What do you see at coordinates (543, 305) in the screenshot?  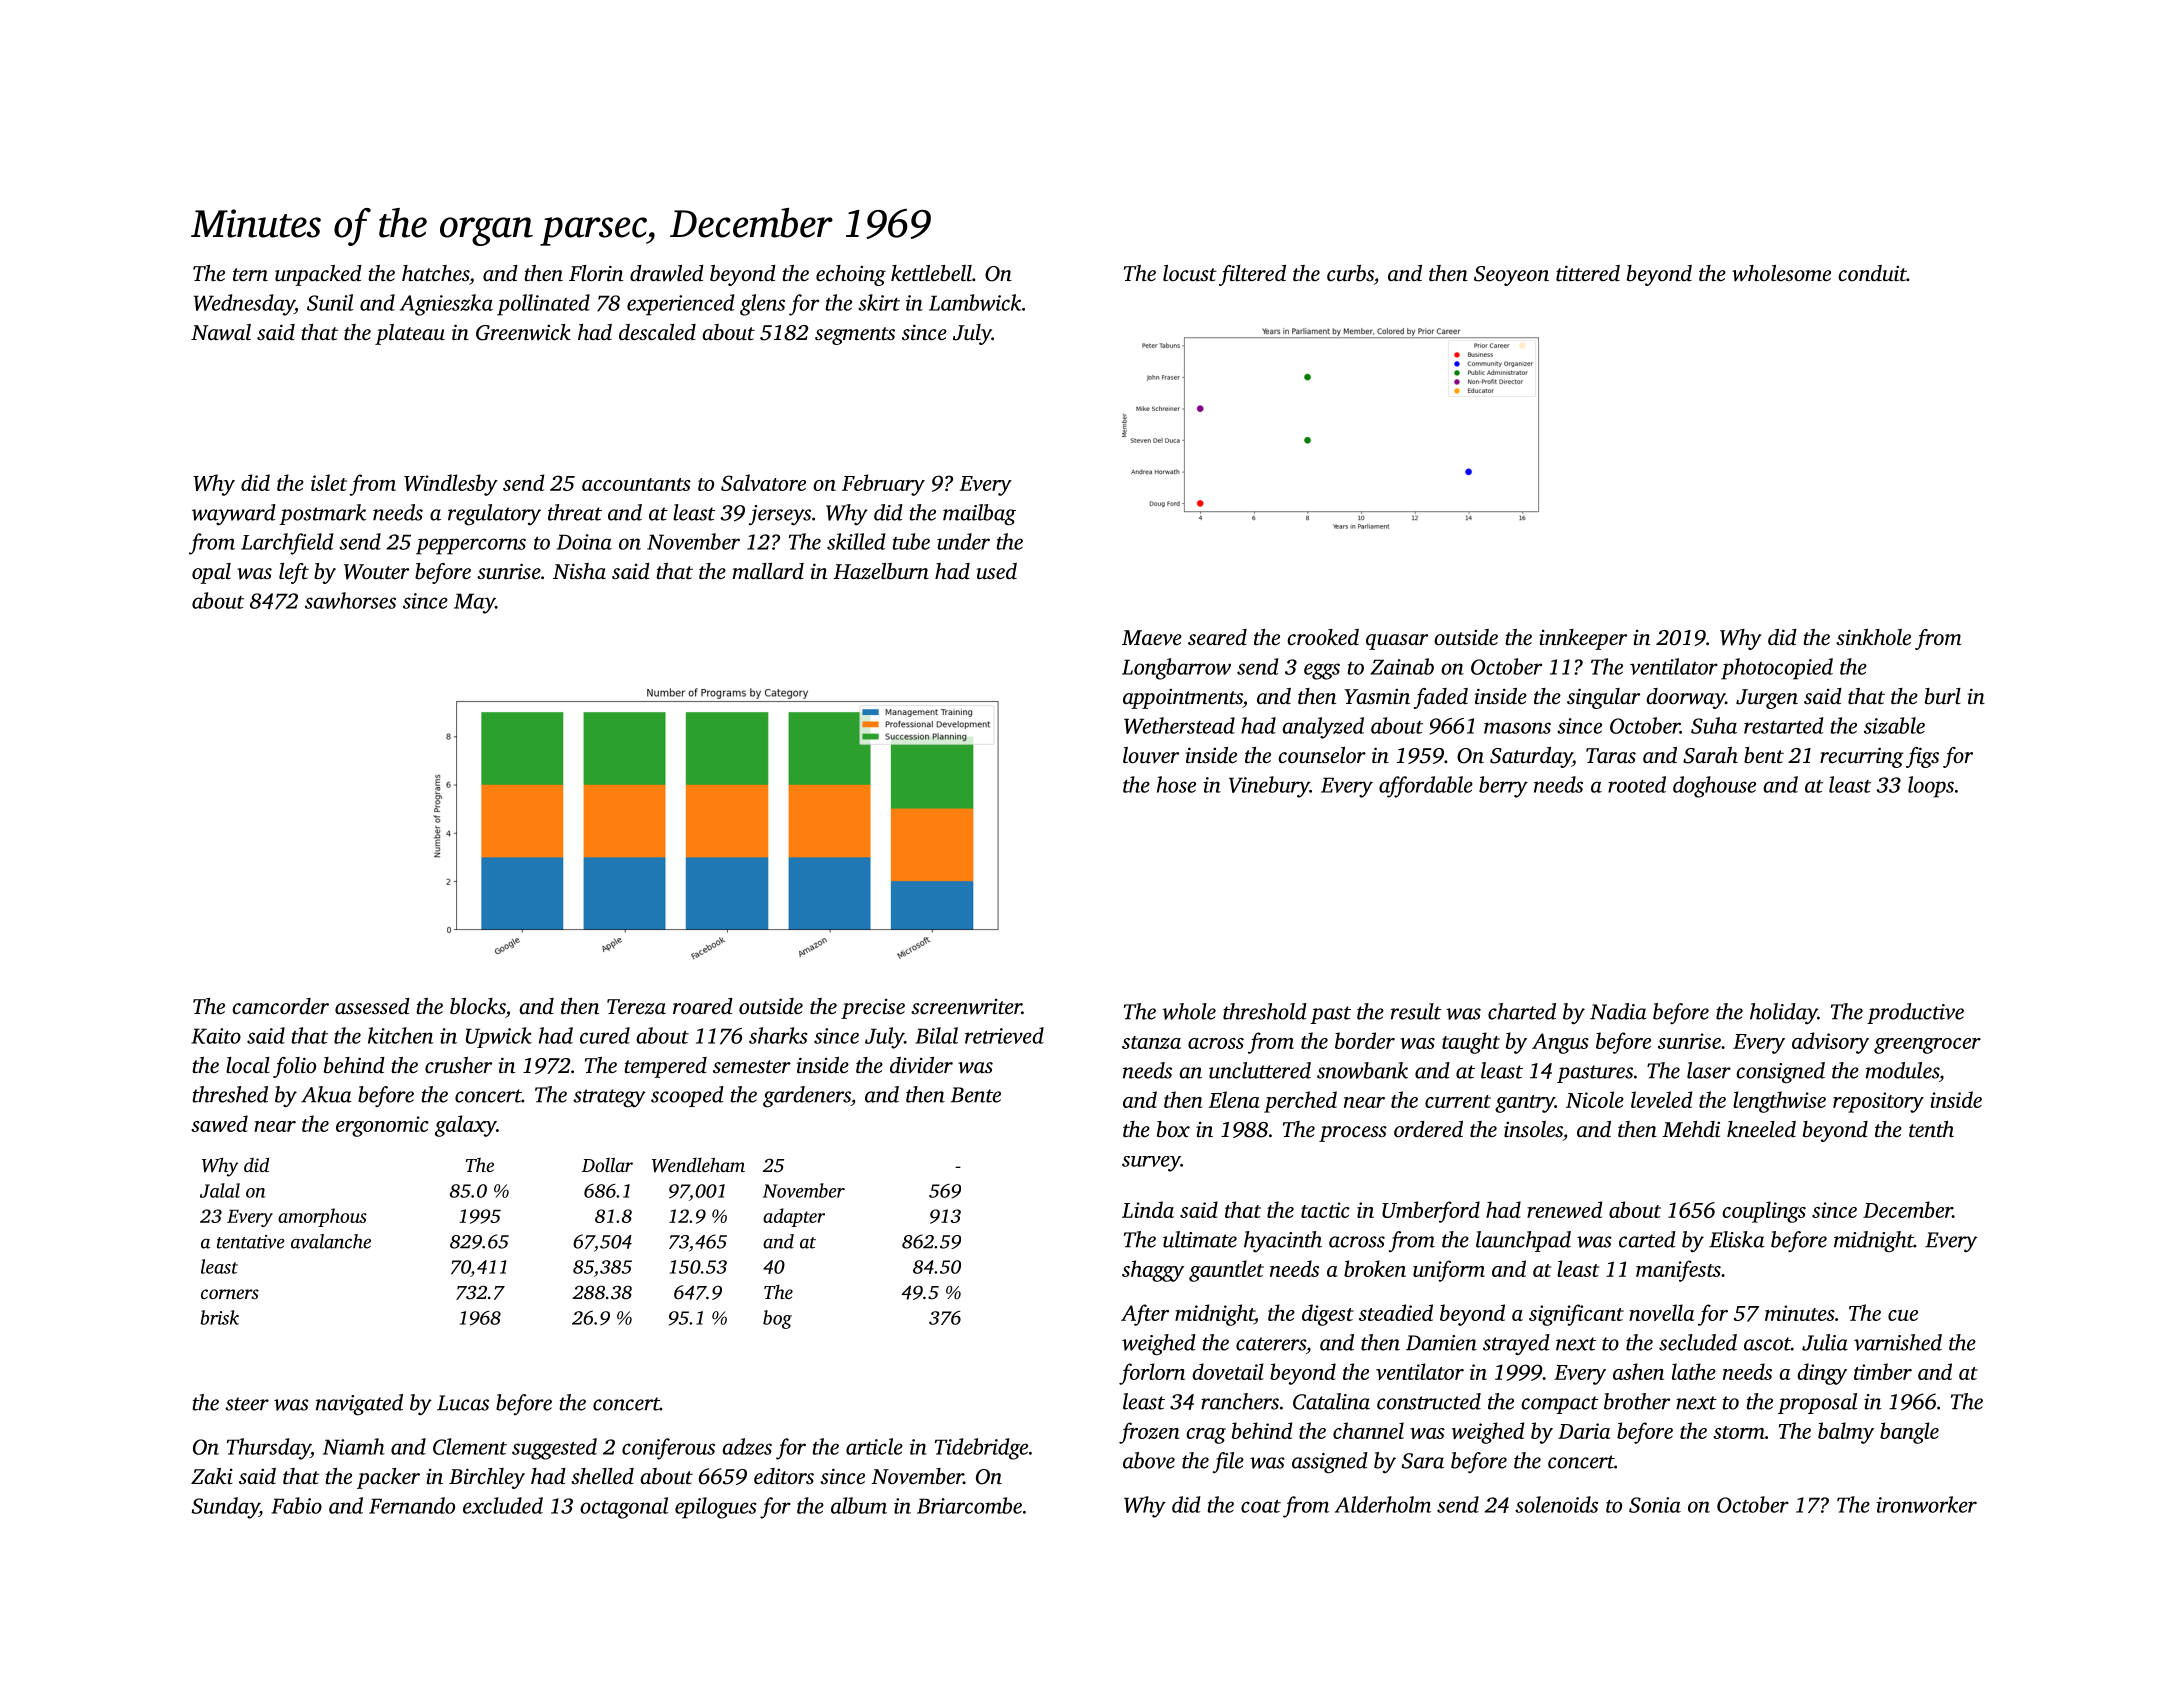 I see `pollinated` at bounding box center [543, 305].
